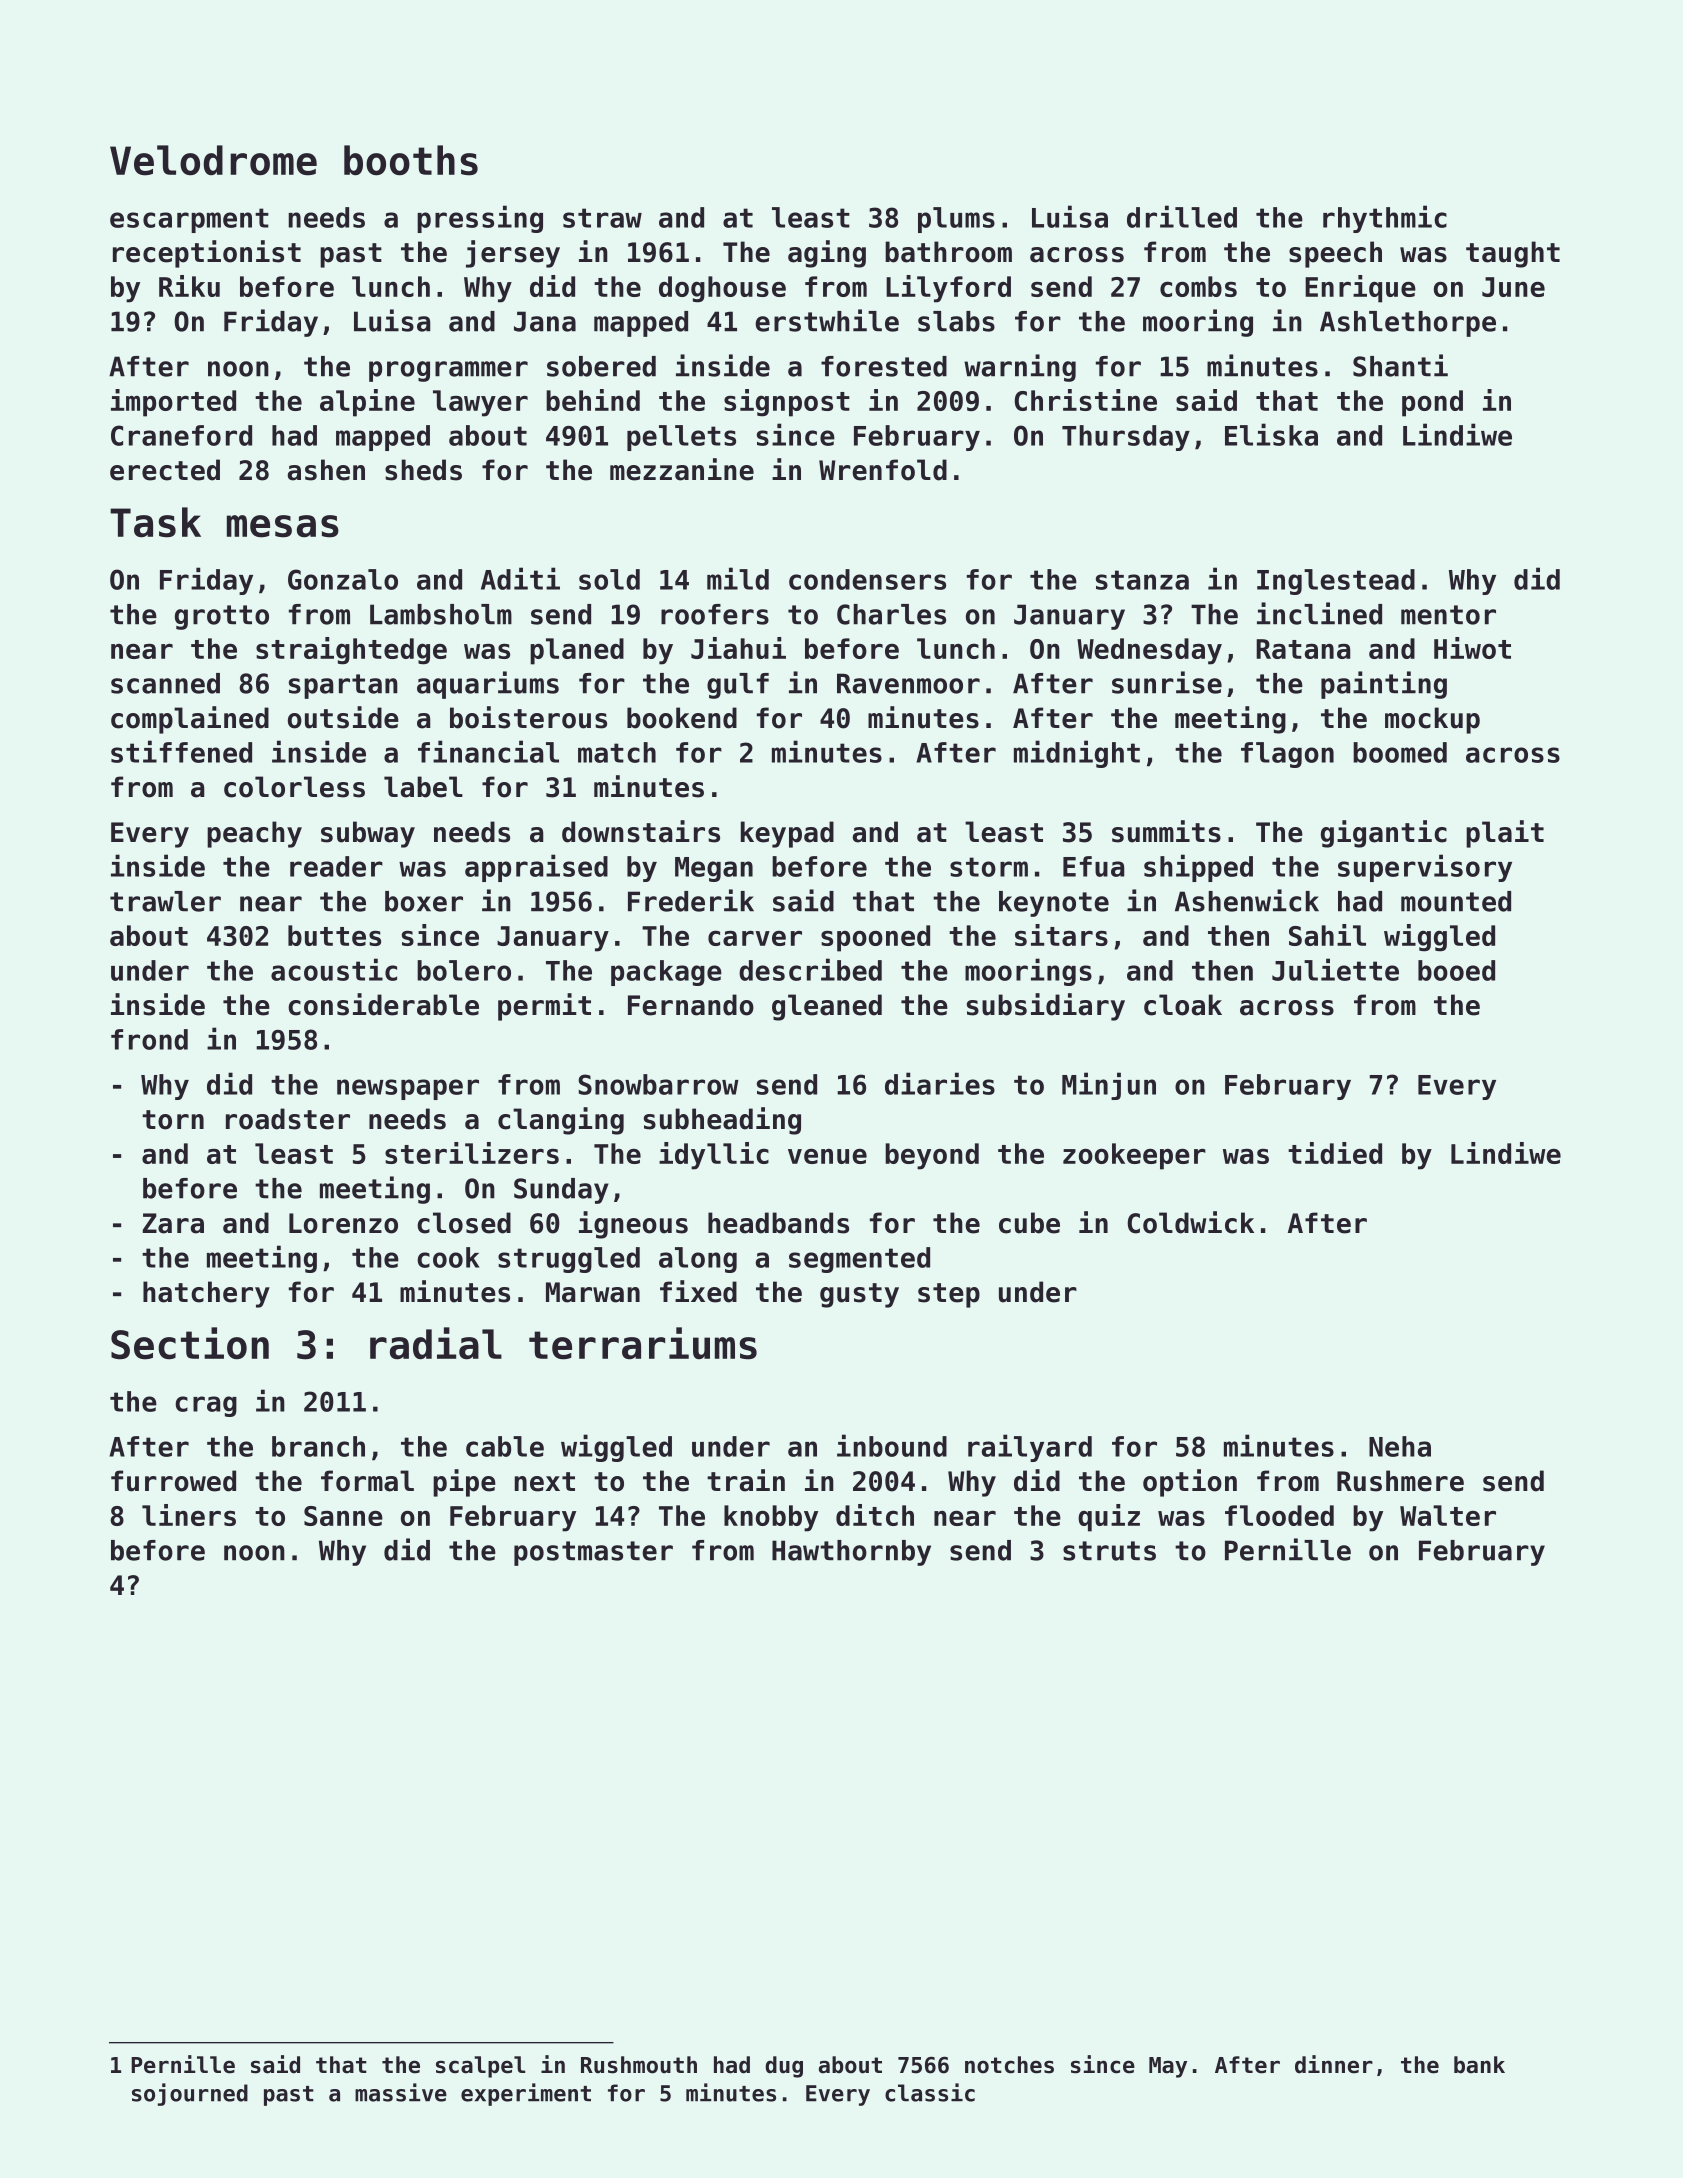 Image resolution: width=1683 pixels, height=2178 pixels. Describe the element at coordinates (1126, 438) in the document. I see `Thursday` at that location.
